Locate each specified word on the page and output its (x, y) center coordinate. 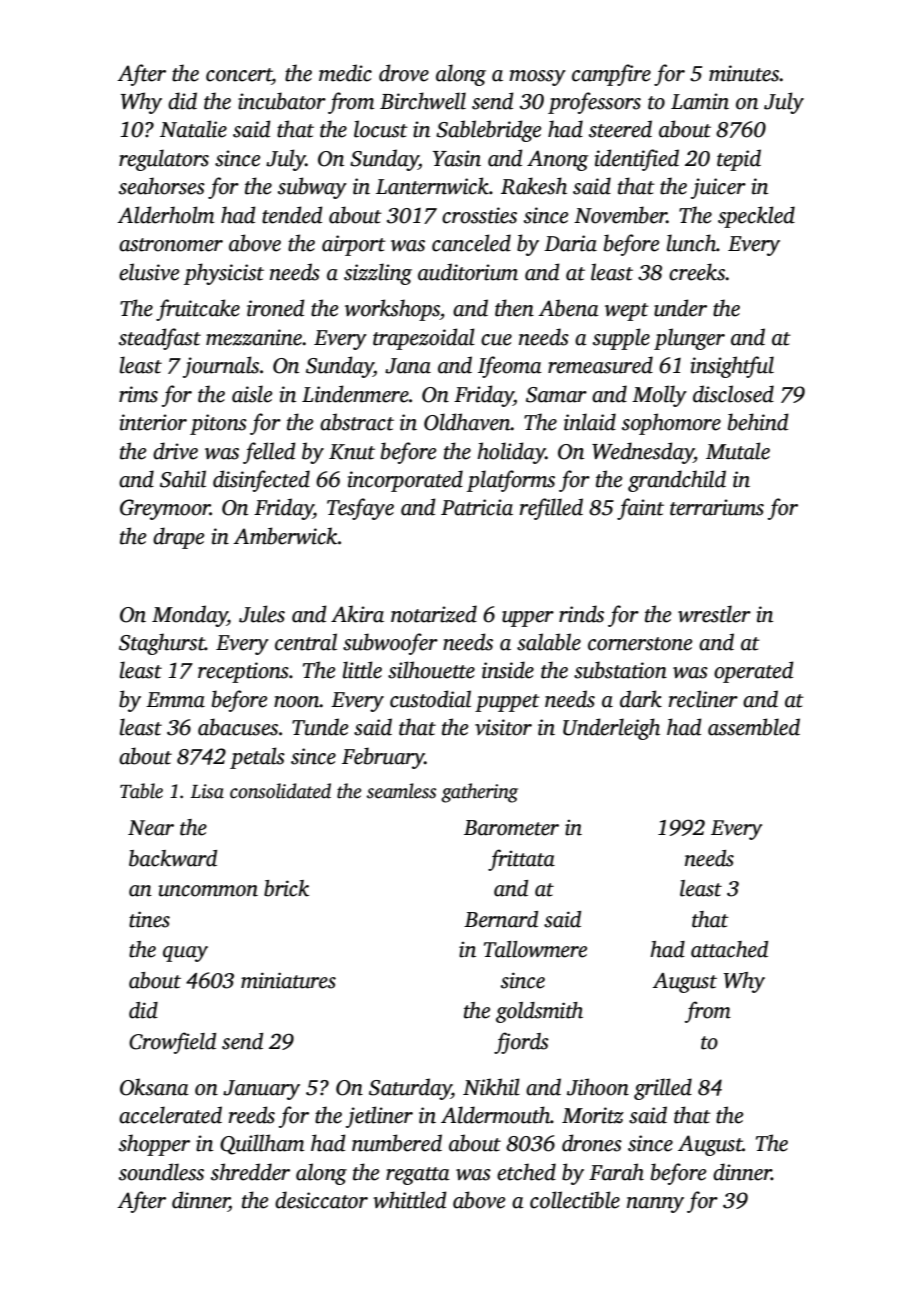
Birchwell (423, 101)
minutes (744, 73)
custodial (430, 699)
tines (149, 919)
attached (729, 949)
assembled (754, 727)
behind (758, 422)
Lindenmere (355, 394)
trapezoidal (424, 339)
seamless (401, 791)
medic (345, 73)
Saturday (410, 1089)
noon (297, 702)
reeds (252, 1115)
